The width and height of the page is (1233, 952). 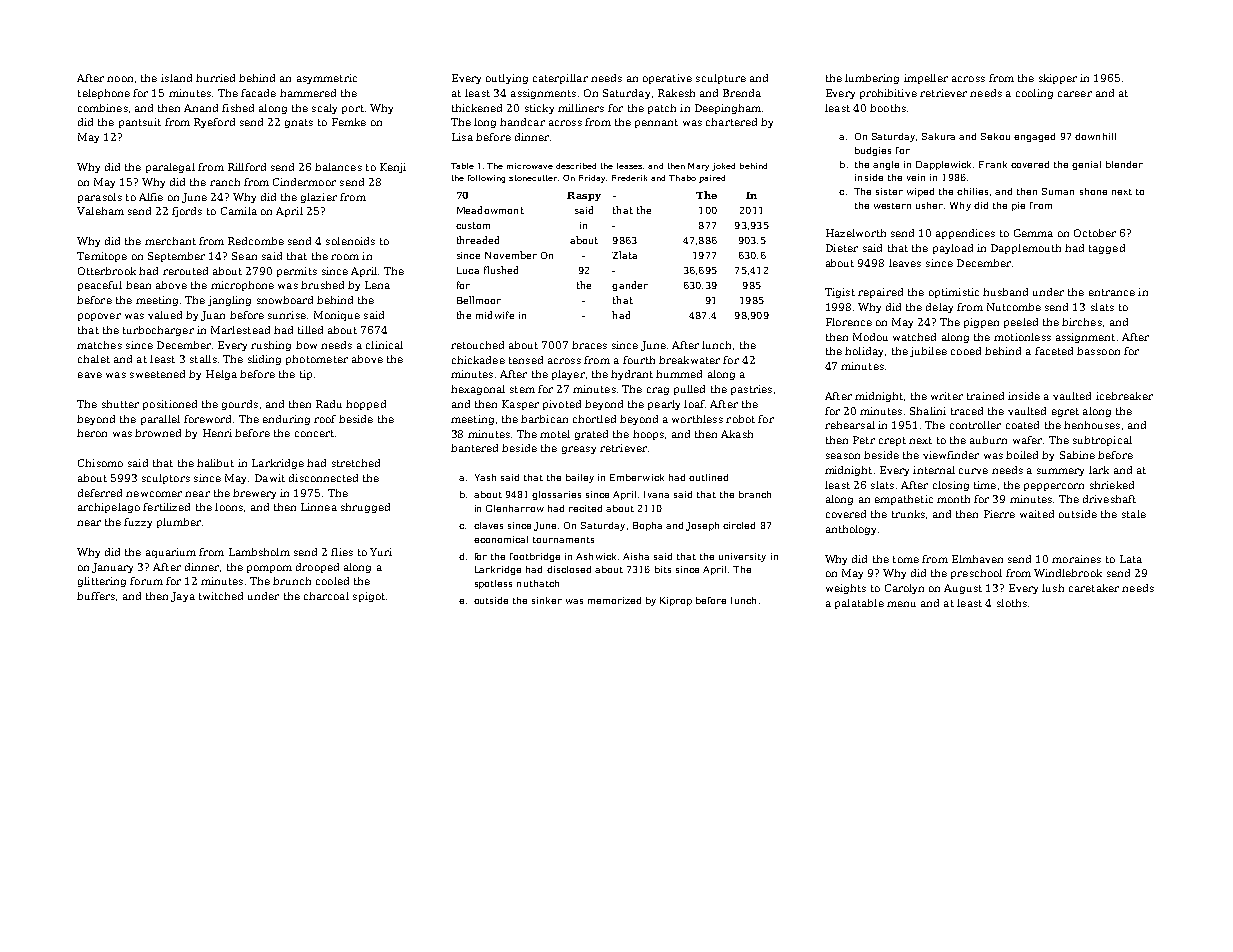 What do you see at coordinates (1058, 79) in the page?
I see `skipper` at bounding box center [1058, 79].
